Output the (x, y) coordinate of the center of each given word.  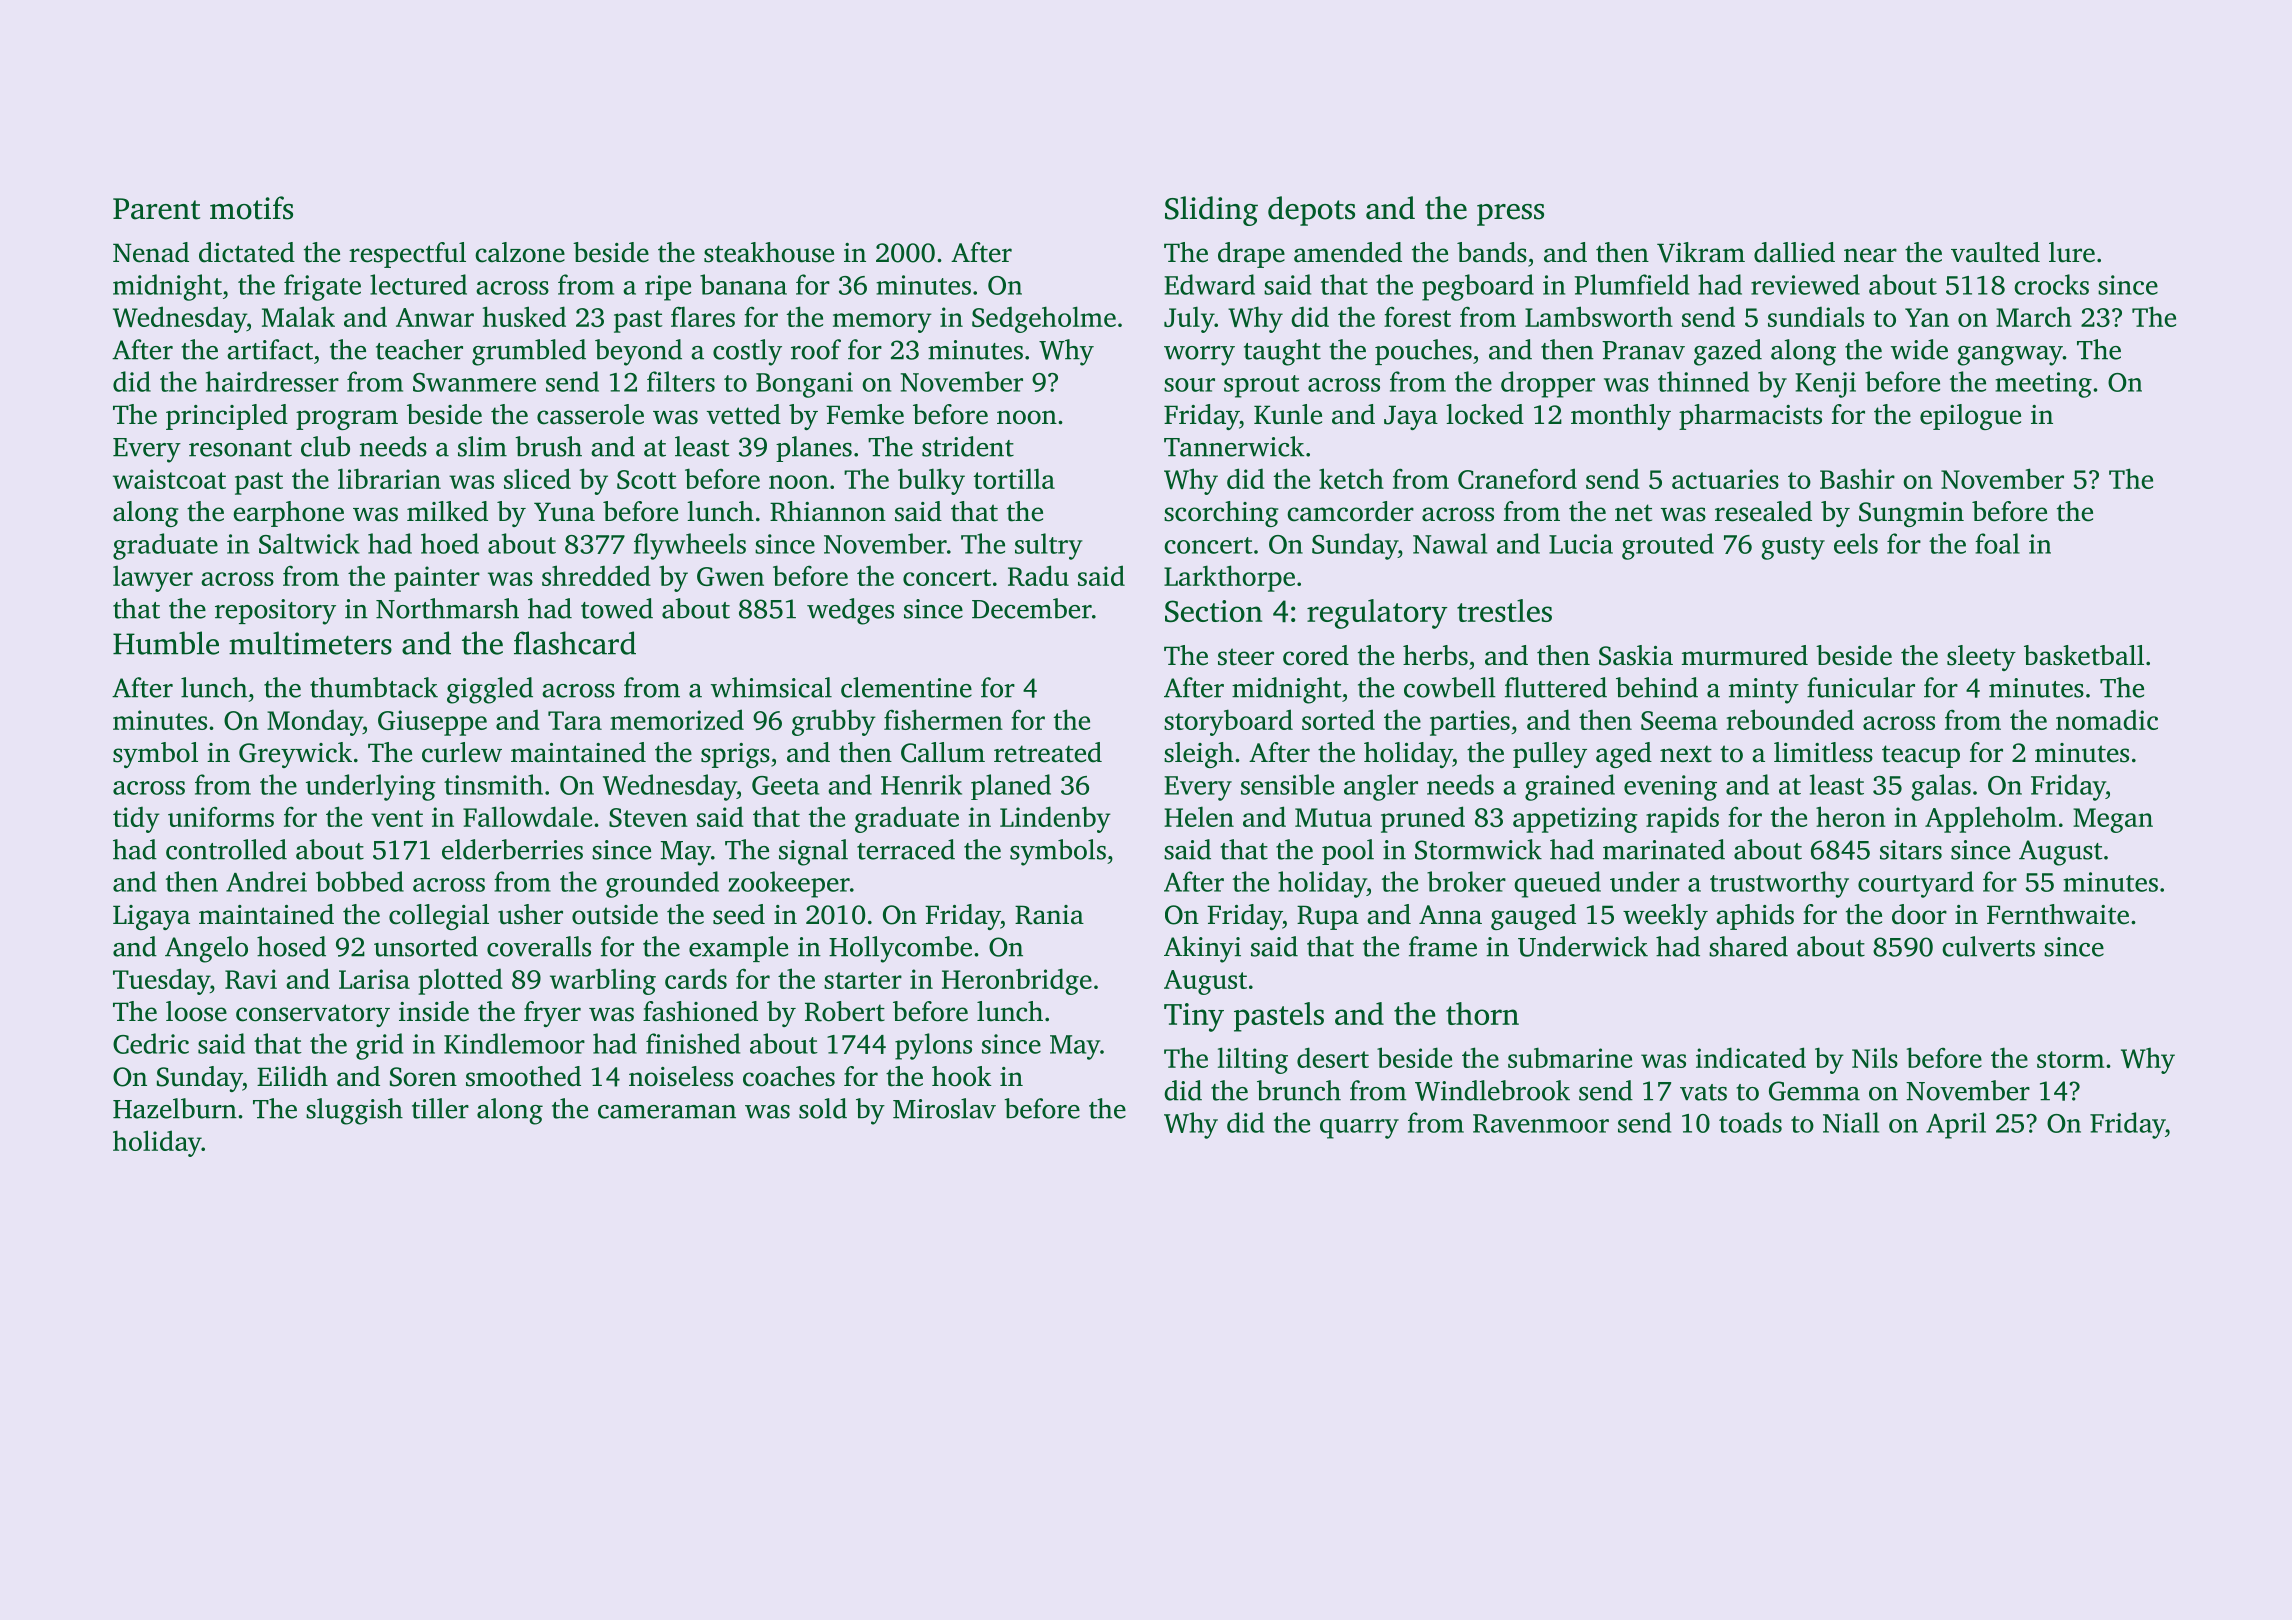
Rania (1049, 915)
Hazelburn (175, 1108)
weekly (1665, 917)
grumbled (529, 352)
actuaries (1725, 479)
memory (882, 323)
